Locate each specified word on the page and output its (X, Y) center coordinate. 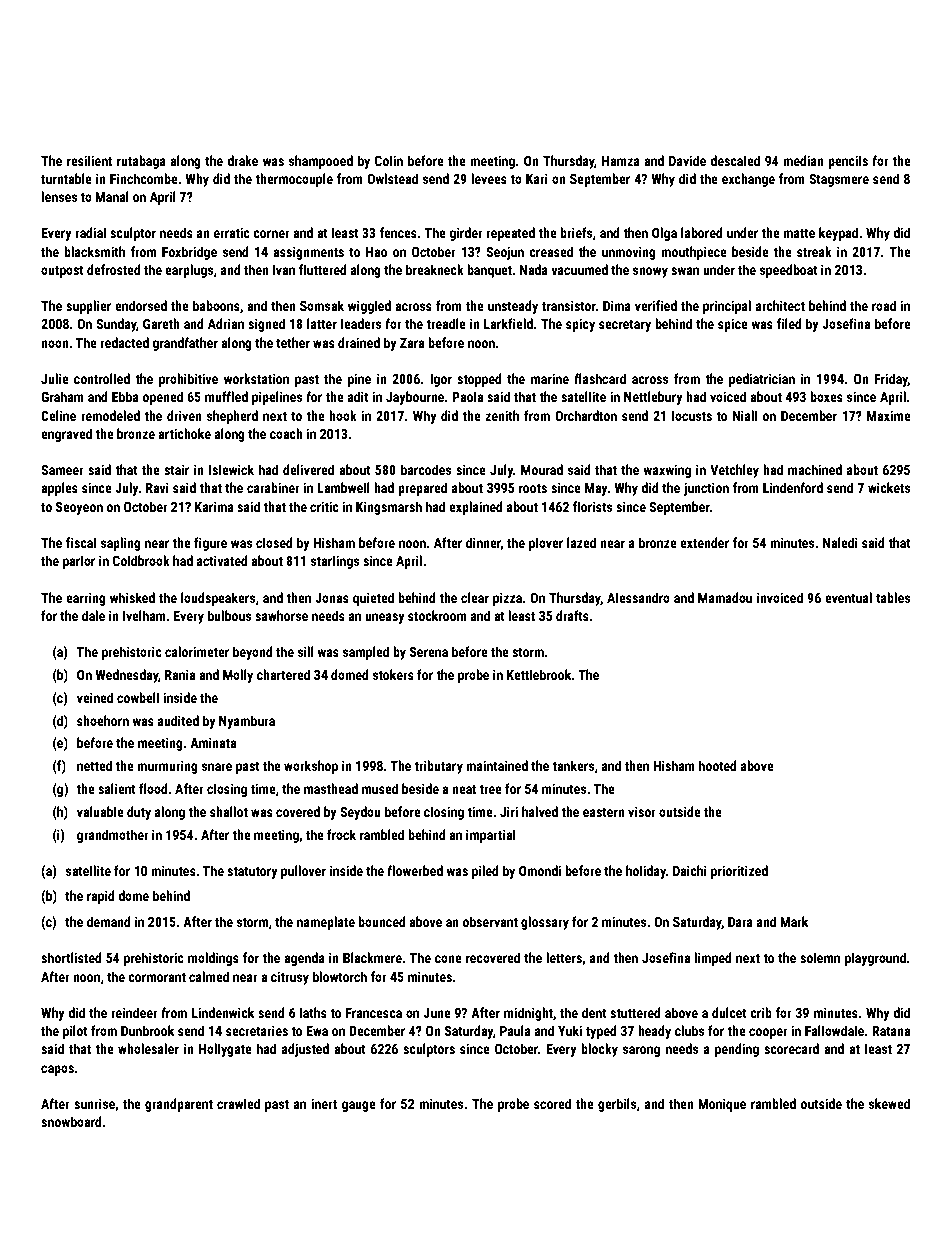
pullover (303, 872)
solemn (820, 957)
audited (178, 720)
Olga (664, 234)
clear (475, 597)
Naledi (840, 542)
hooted (718, 765)
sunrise (94, 1103)
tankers (573, 765)
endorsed (141, 305)
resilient (89, 160)
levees (489, 178)
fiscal (81, 542)
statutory (252, 873)
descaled (735, 160)
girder (466, 234)
